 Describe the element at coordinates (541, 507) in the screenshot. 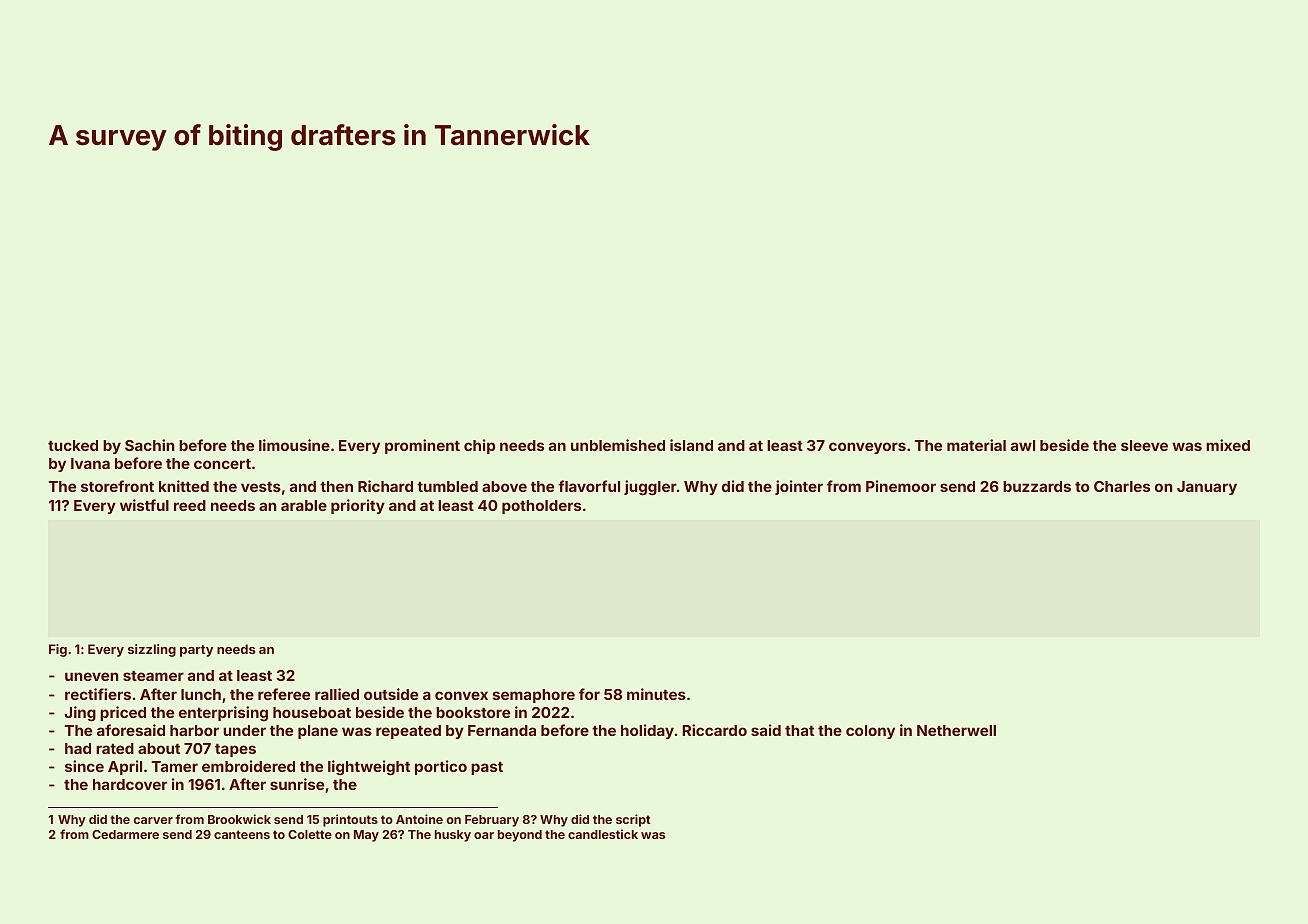

I see `potholders` at that location.
